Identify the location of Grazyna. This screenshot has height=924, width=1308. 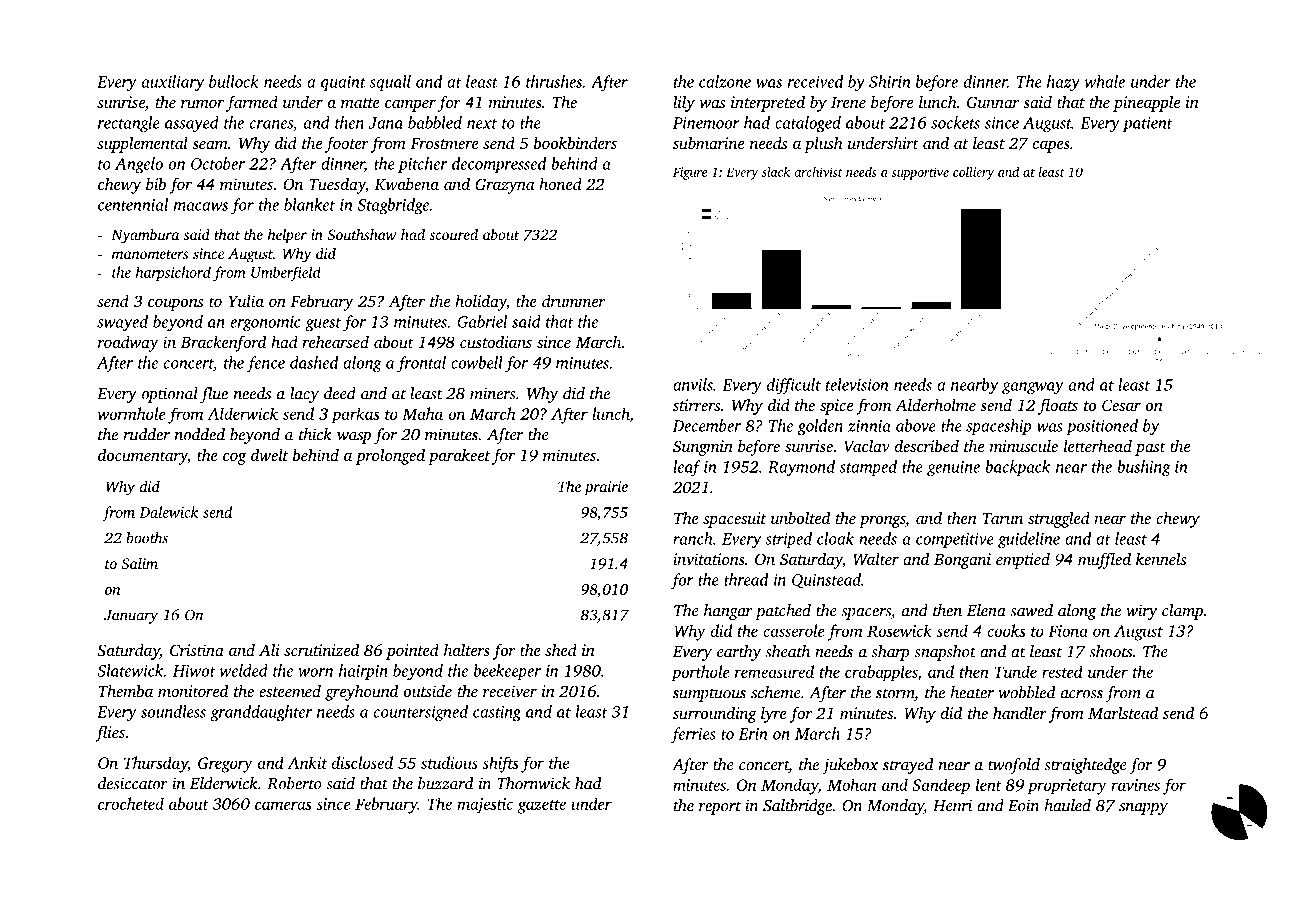
(504, 186).
